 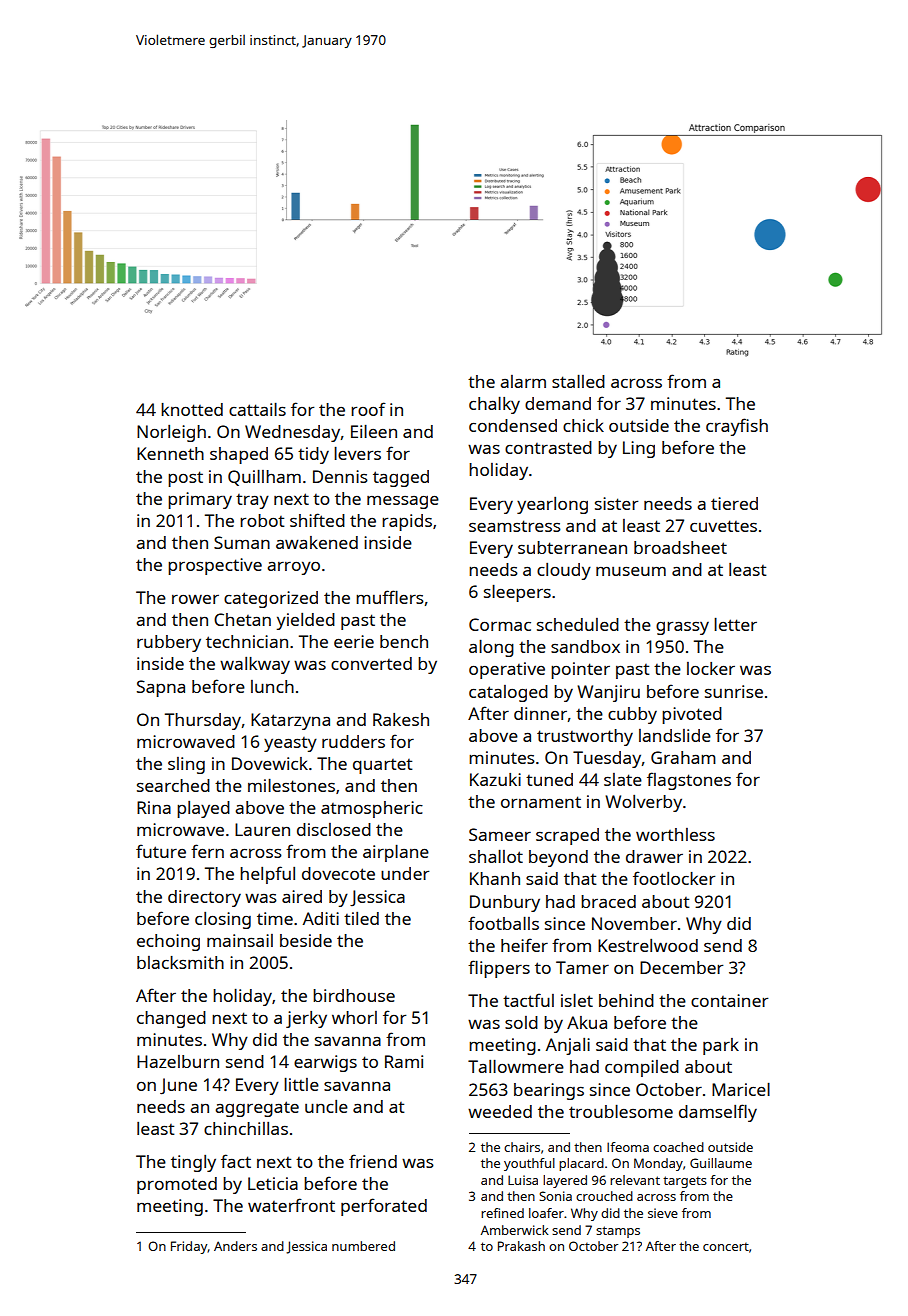 I want to click on dinner, so click(x=540, y=713).
